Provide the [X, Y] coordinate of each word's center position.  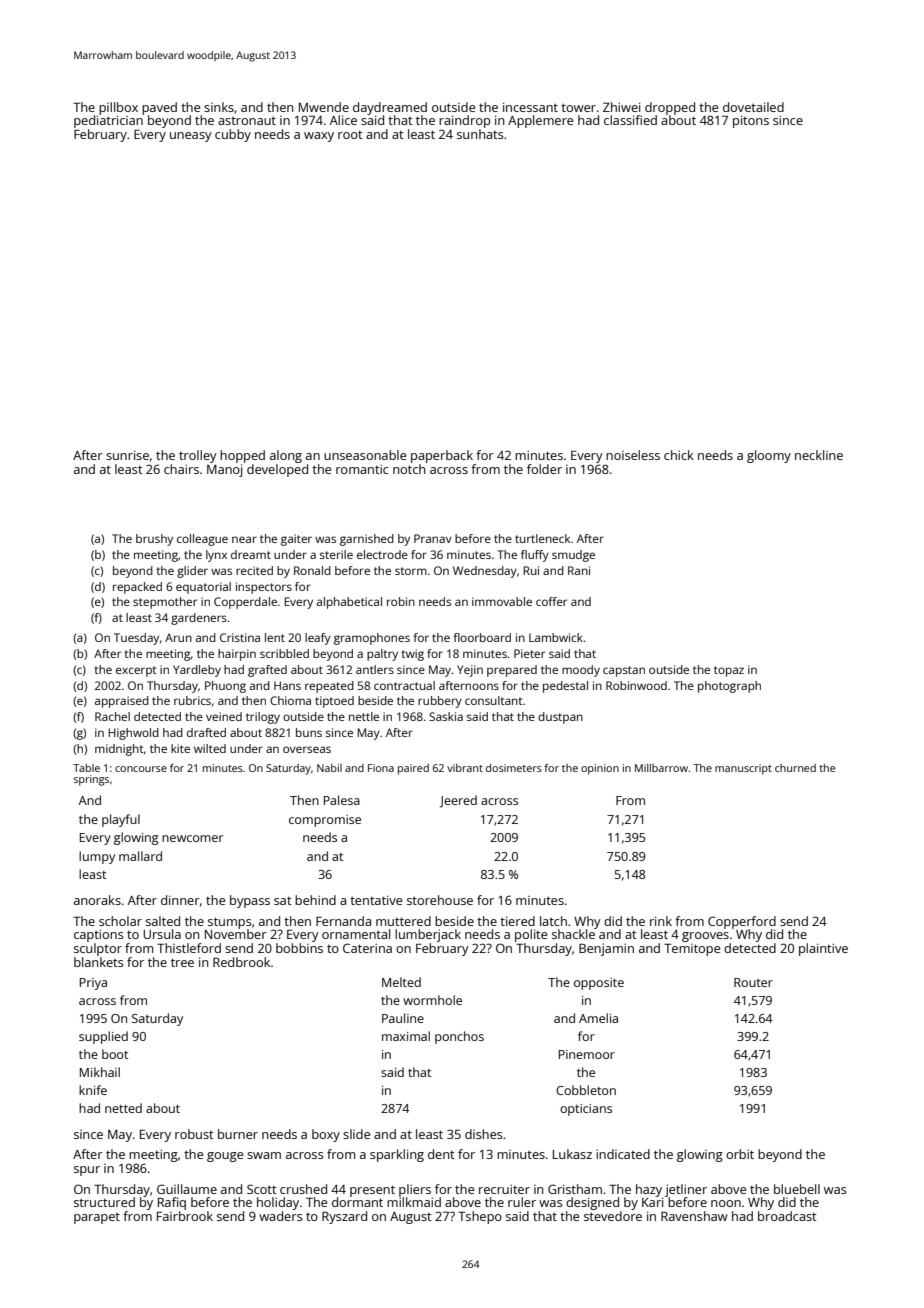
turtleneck [542, 538]
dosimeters [514, 768]
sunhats [480, 134]
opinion [600, 769]
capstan [624, 671]
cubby [233, 135]
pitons [751, 121]
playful [121, 820]
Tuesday [136, 639]
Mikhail [100, 1072]
